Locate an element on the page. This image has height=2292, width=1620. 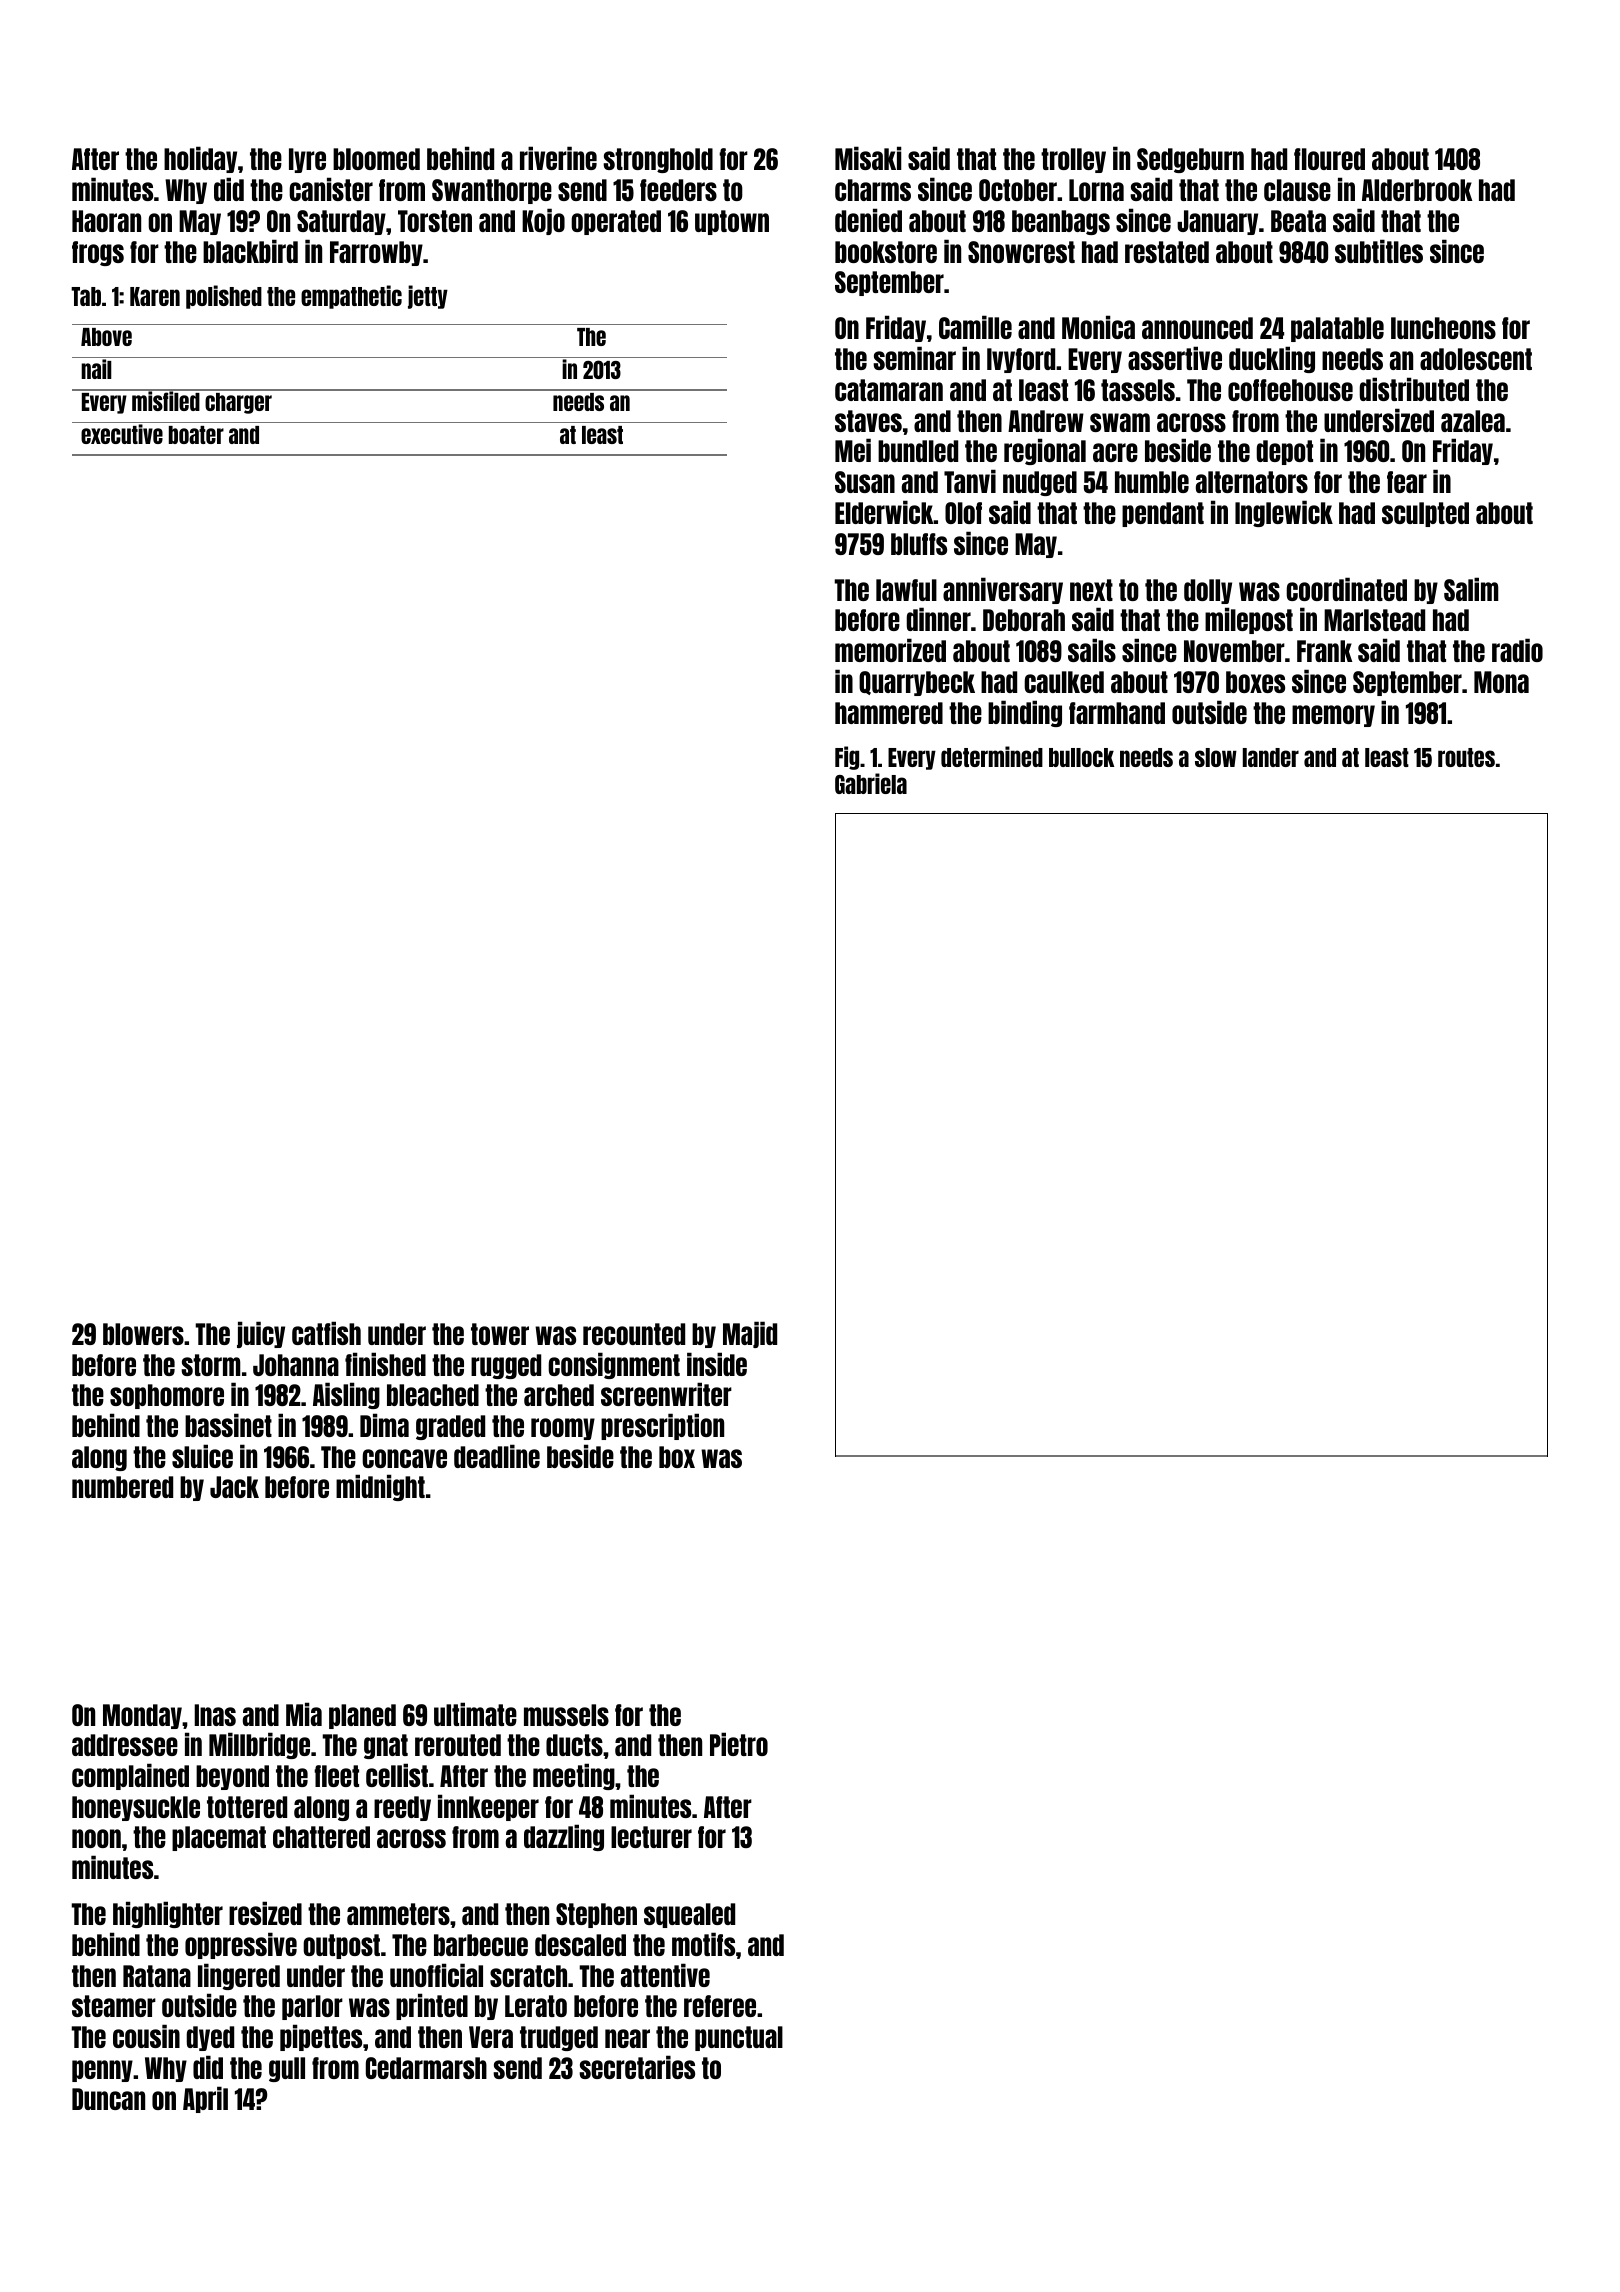
Gabriela is located at coordinates (871, 783).
